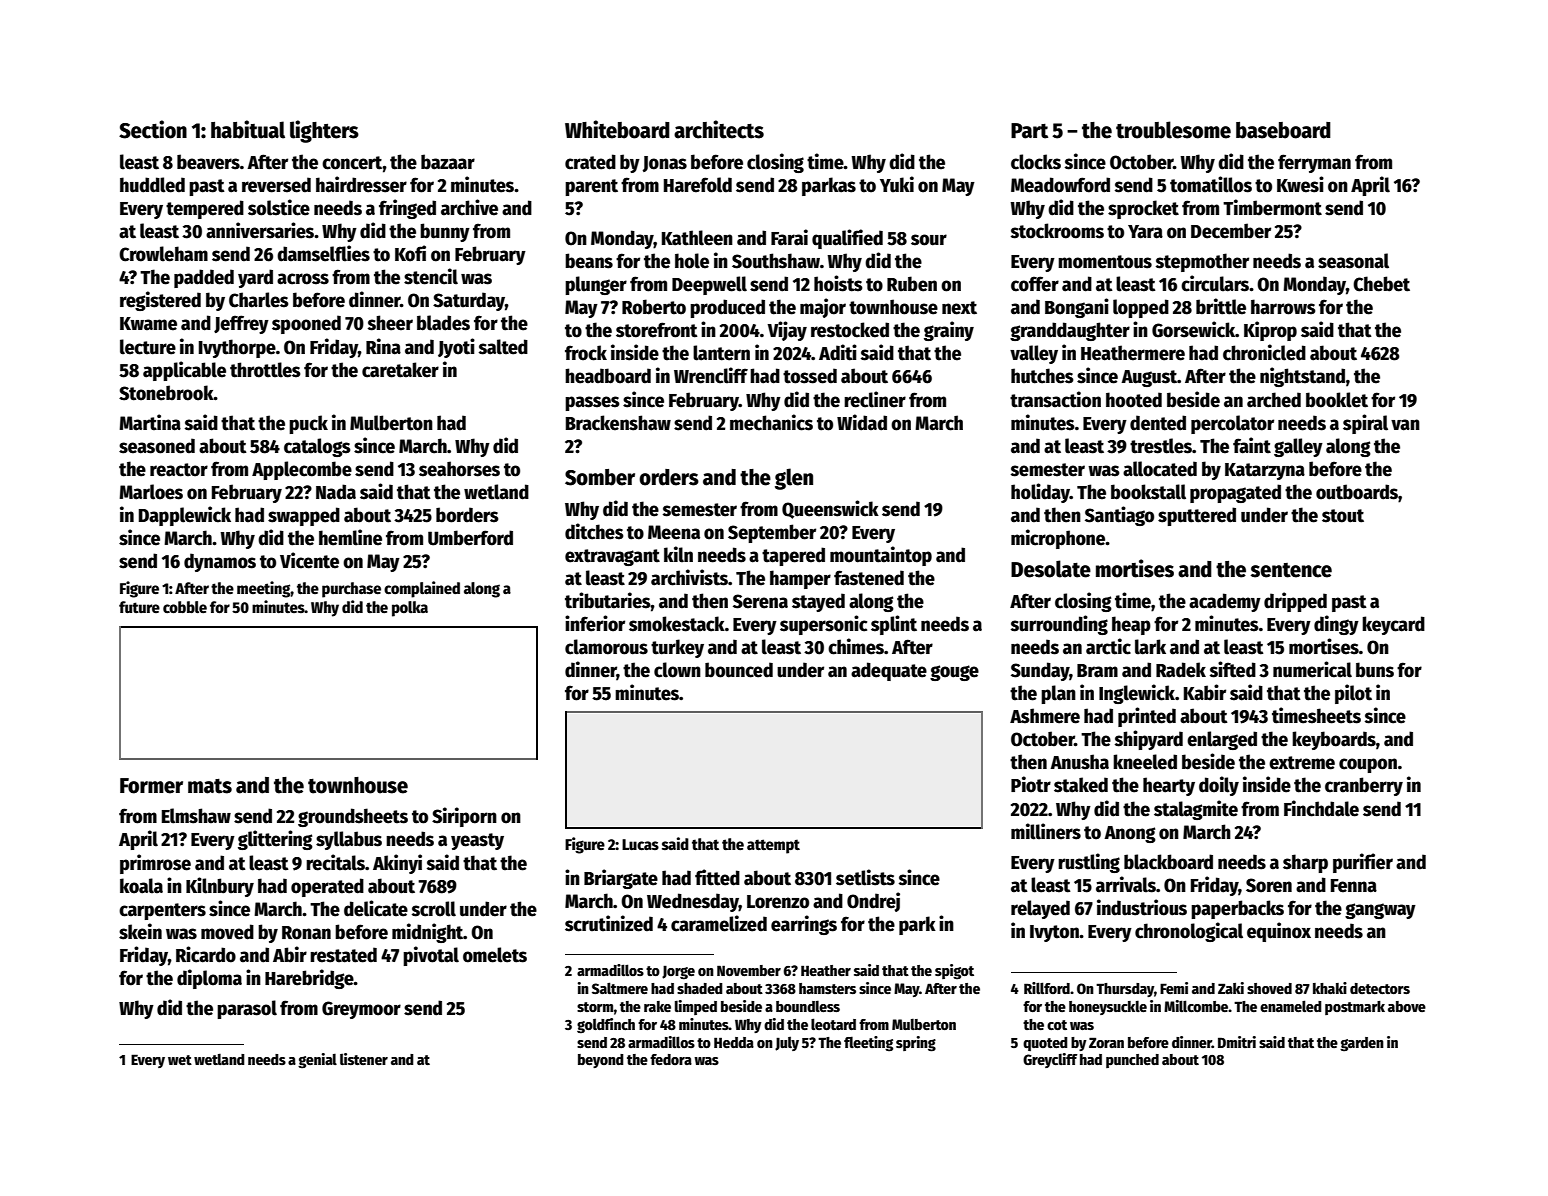 The image size is (1548, 1196). Describe the element at coordinates (1405, 425) in the screenshot. I see `van` at that location.
